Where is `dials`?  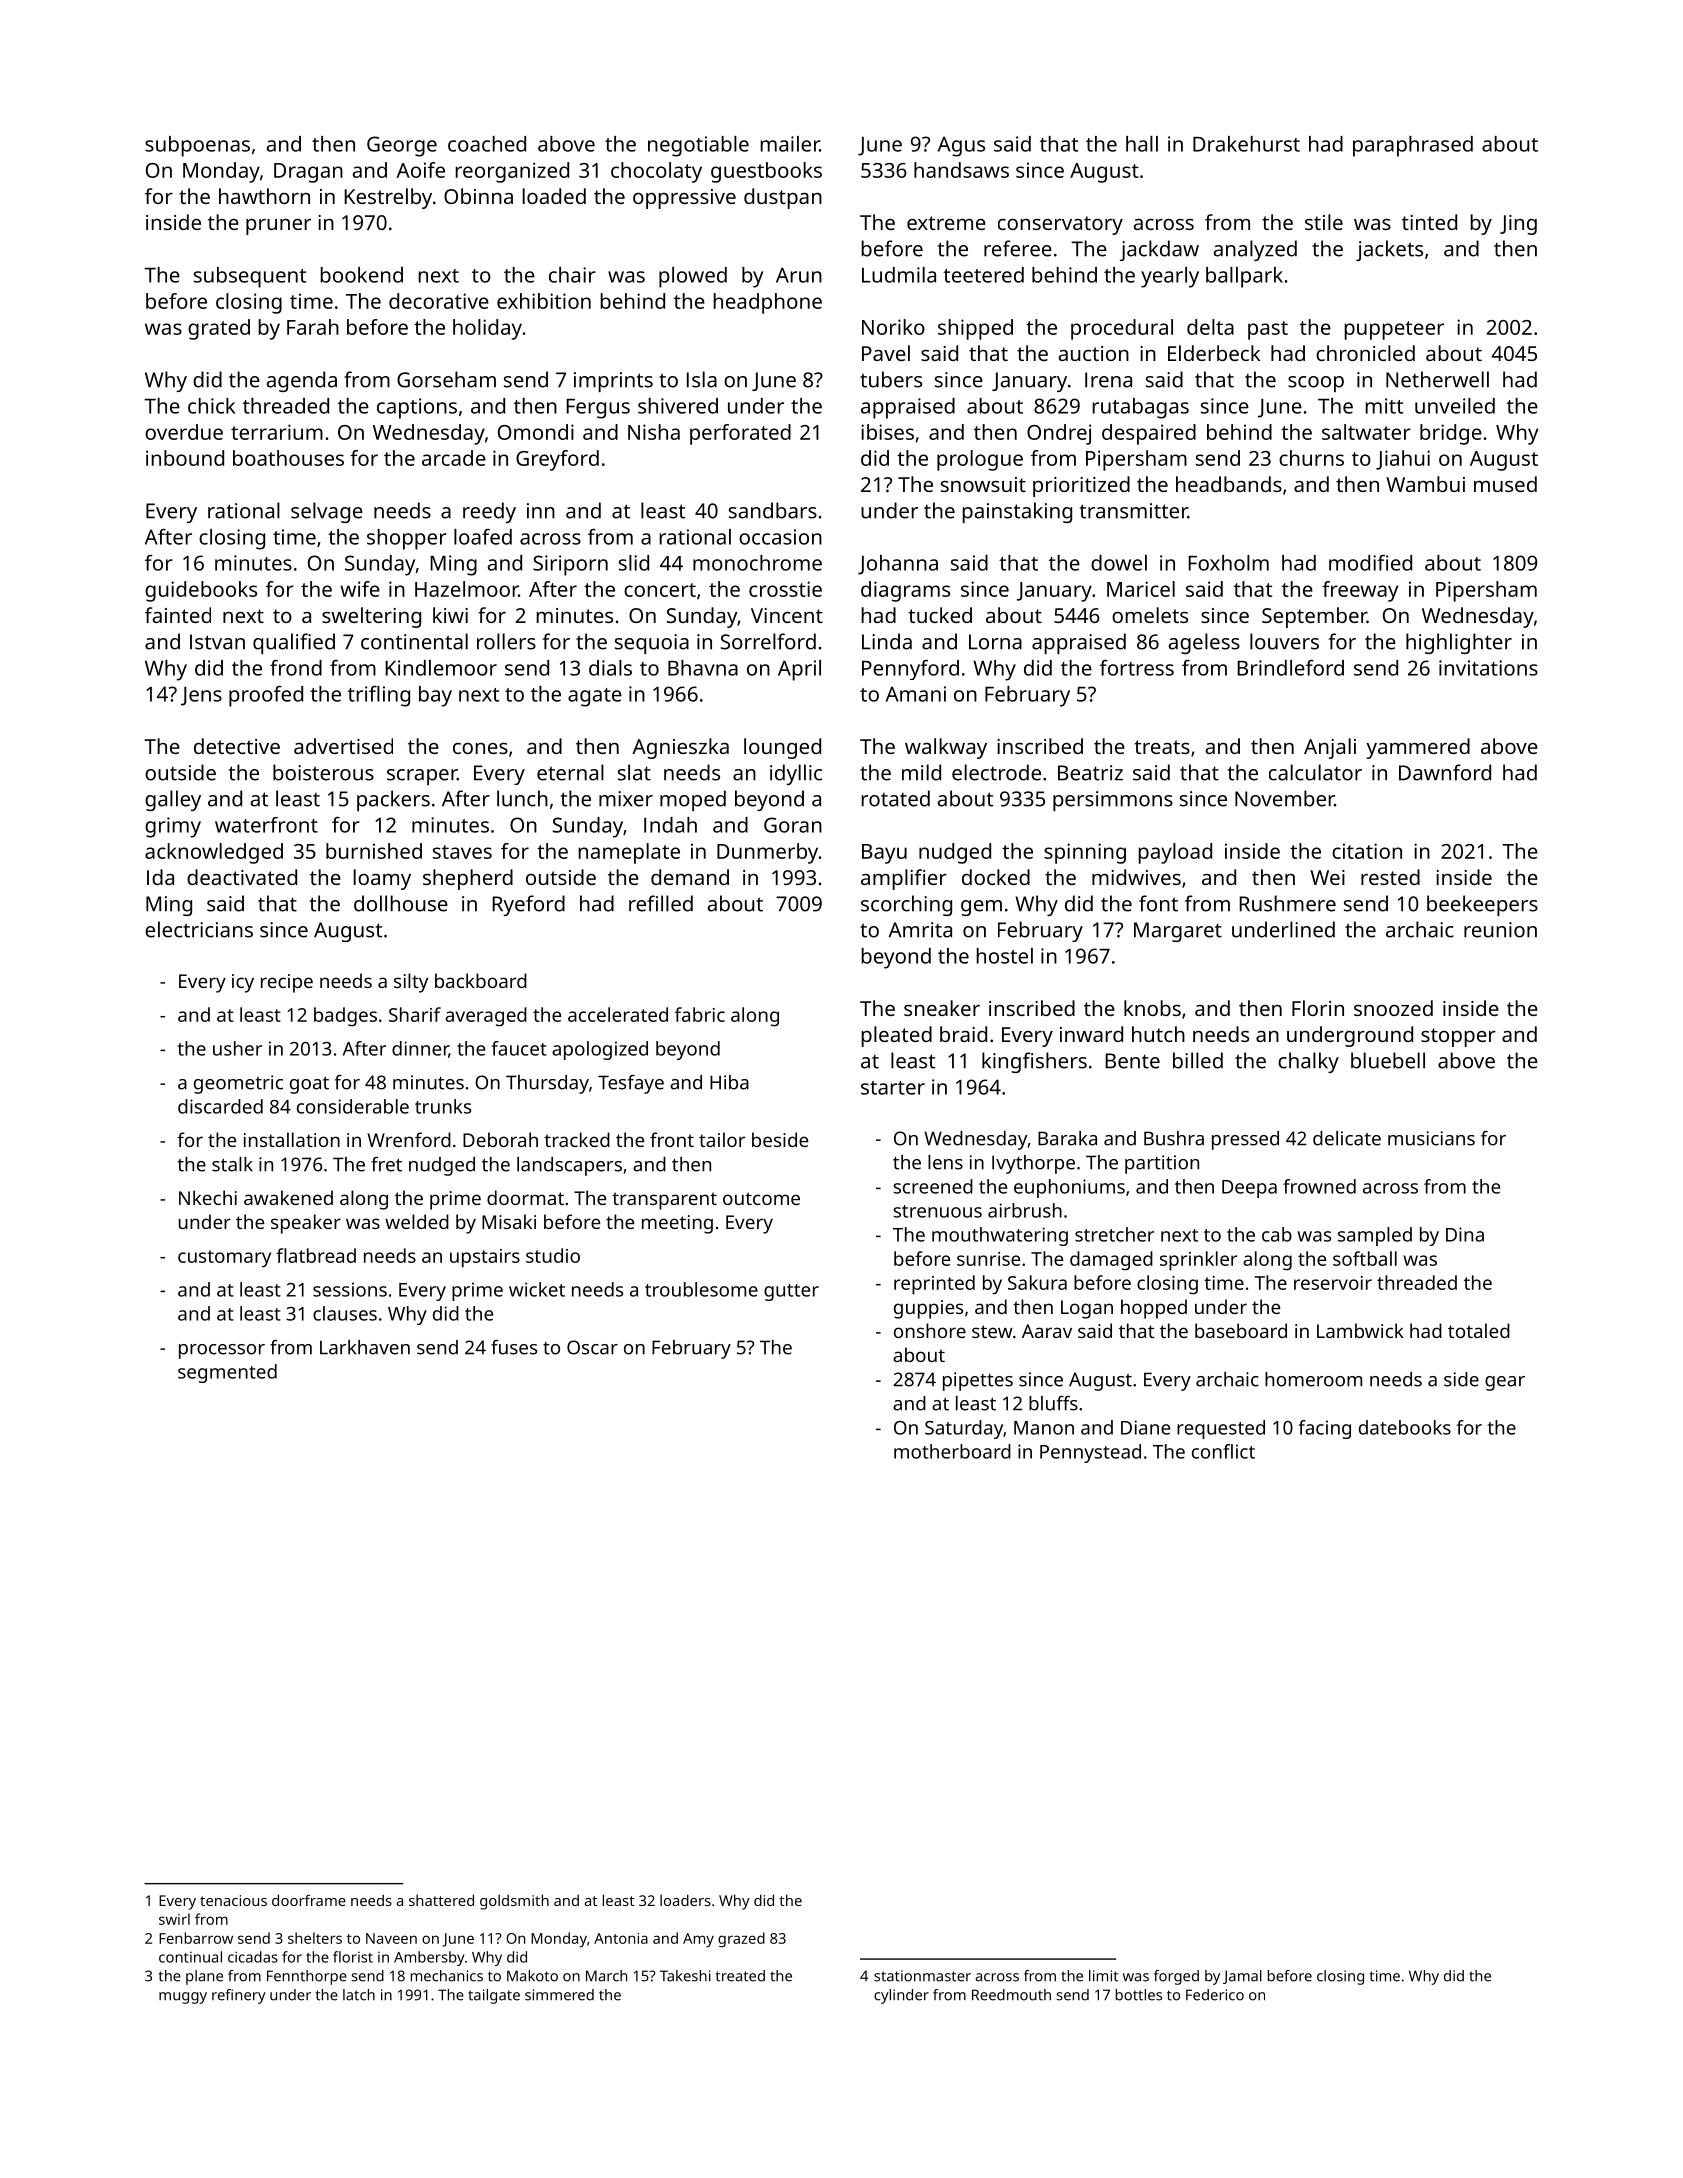
dials is located at coordinates (610, 668).
